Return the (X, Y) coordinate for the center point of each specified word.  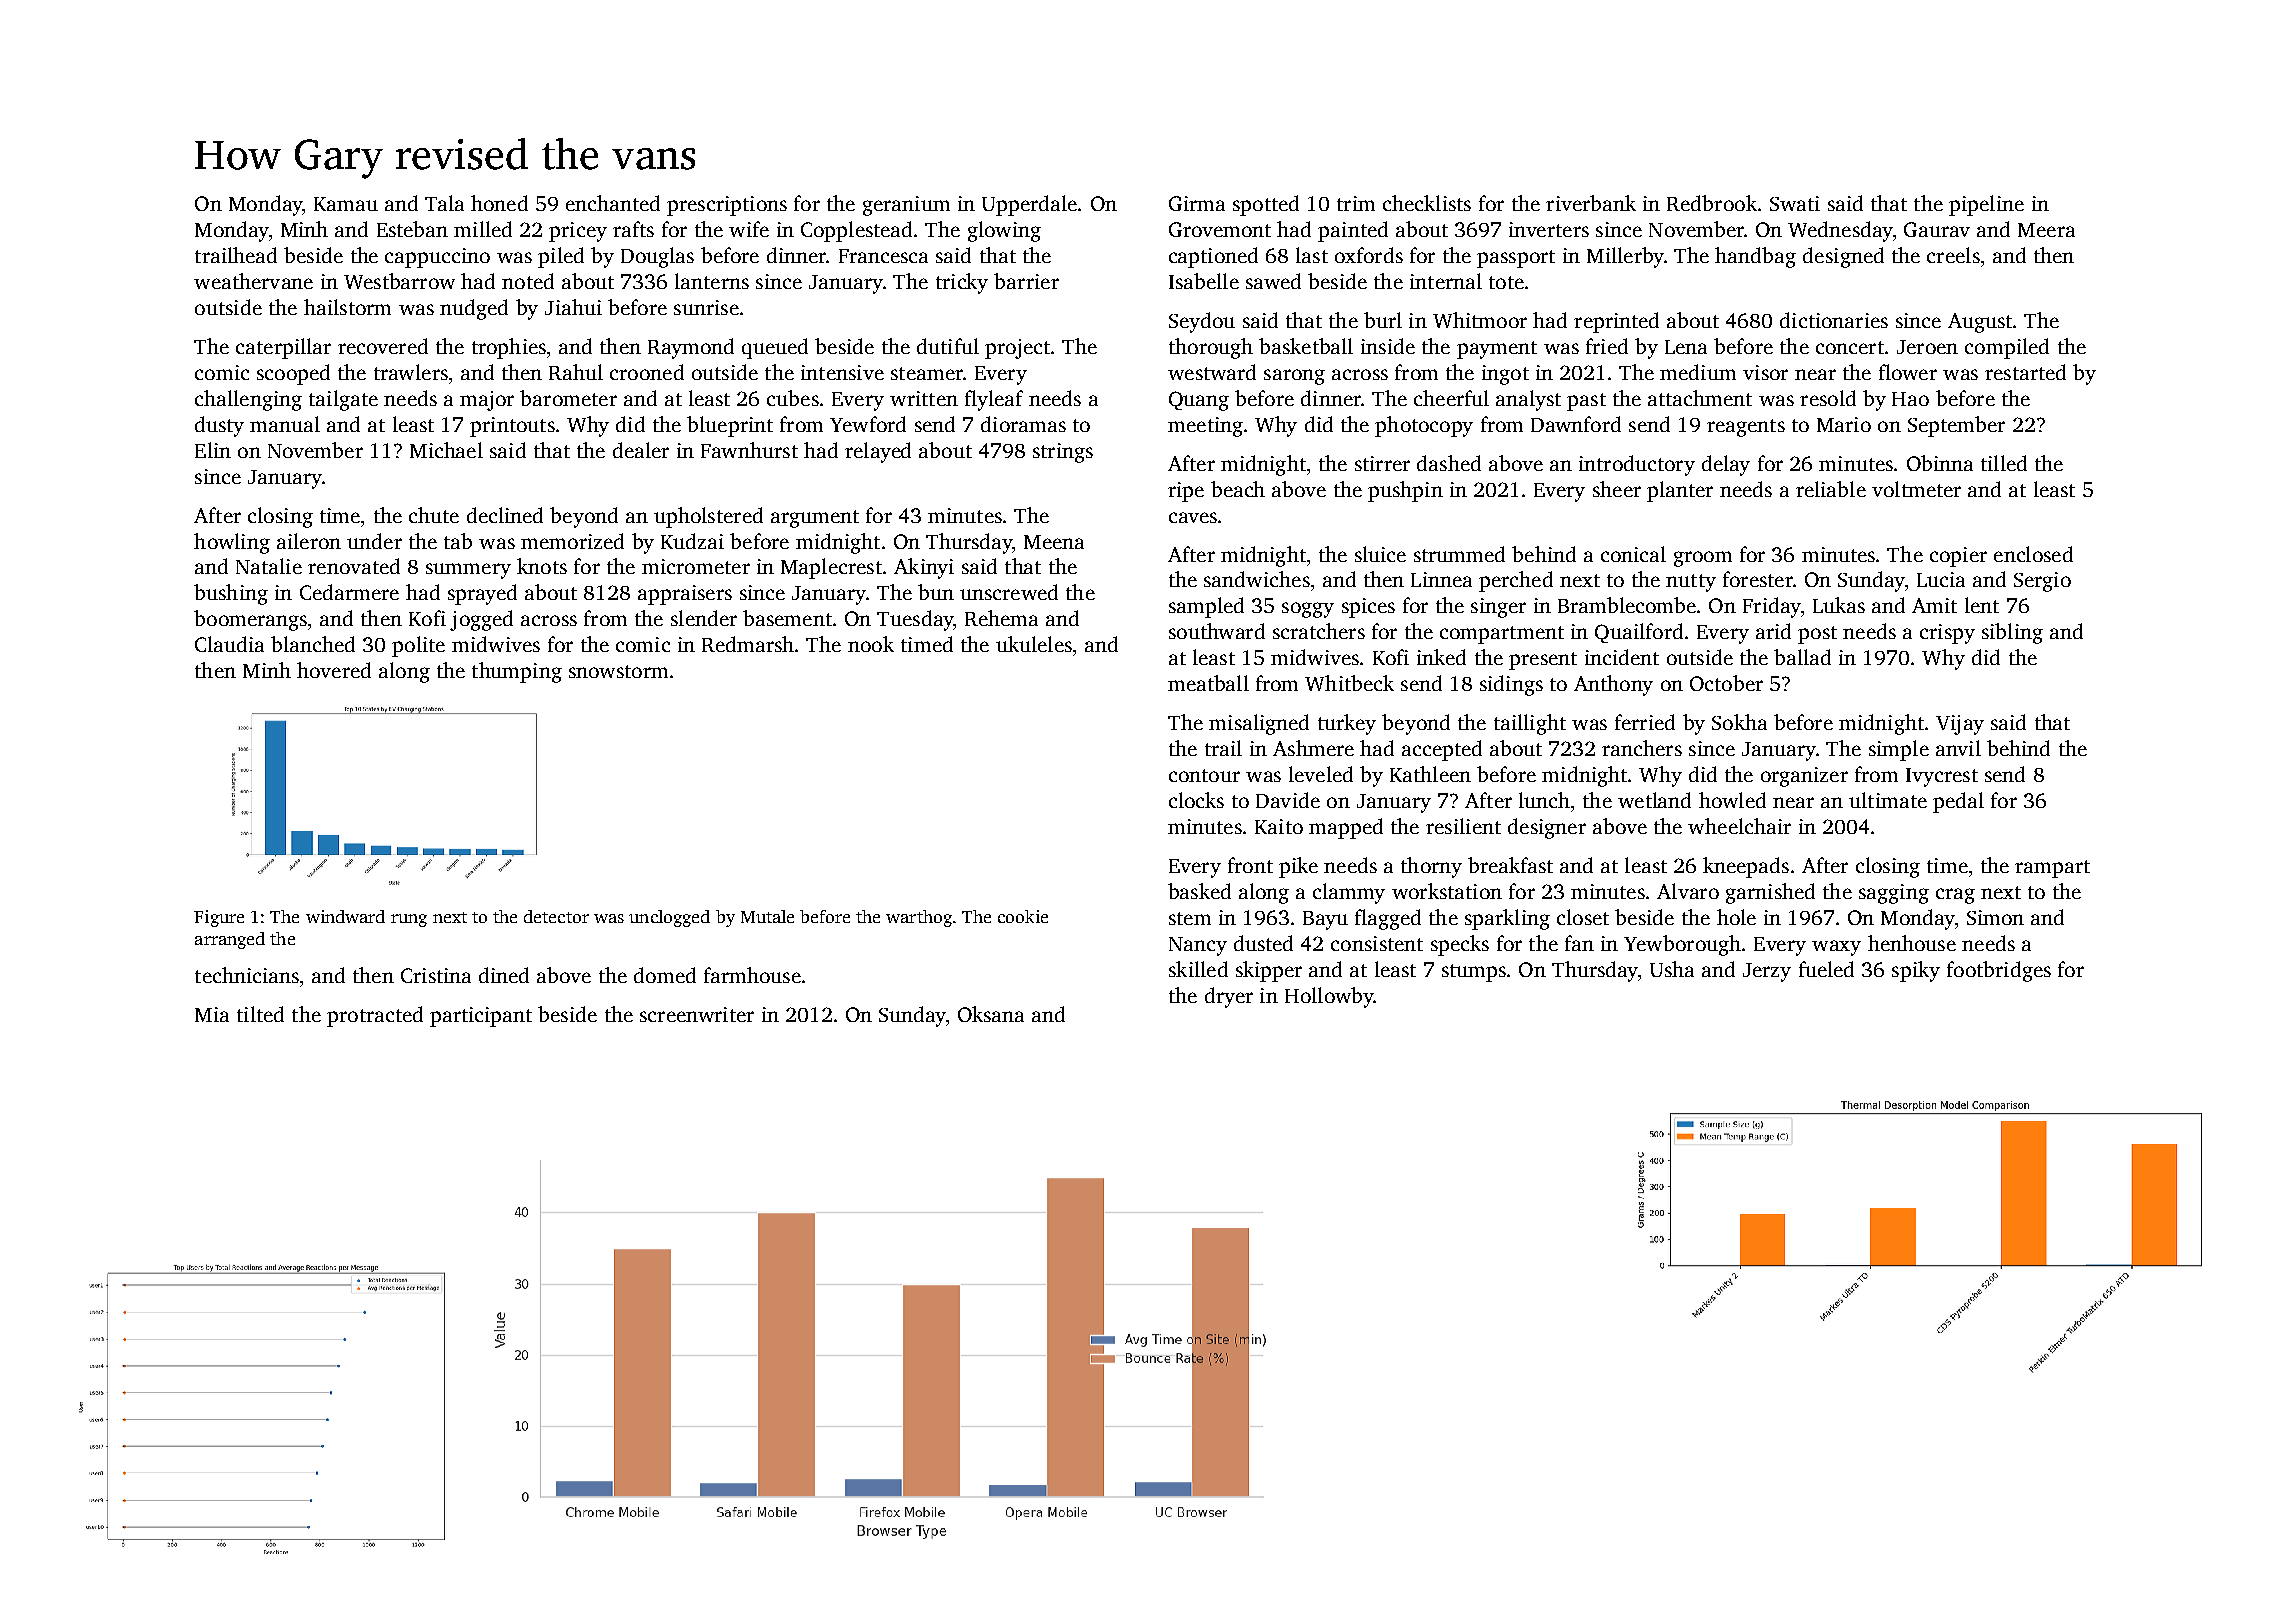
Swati (1795, 203)
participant (481, 1017)
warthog (919, 918)
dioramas (1023, 424)
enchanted (613, 203)
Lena (1686, 347)
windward (345, 916)
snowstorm (618, 671)
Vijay (1960, 725)
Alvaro (1688, 891)
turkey (1347, 724)
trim (1356, 203)
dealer (641, 450)
